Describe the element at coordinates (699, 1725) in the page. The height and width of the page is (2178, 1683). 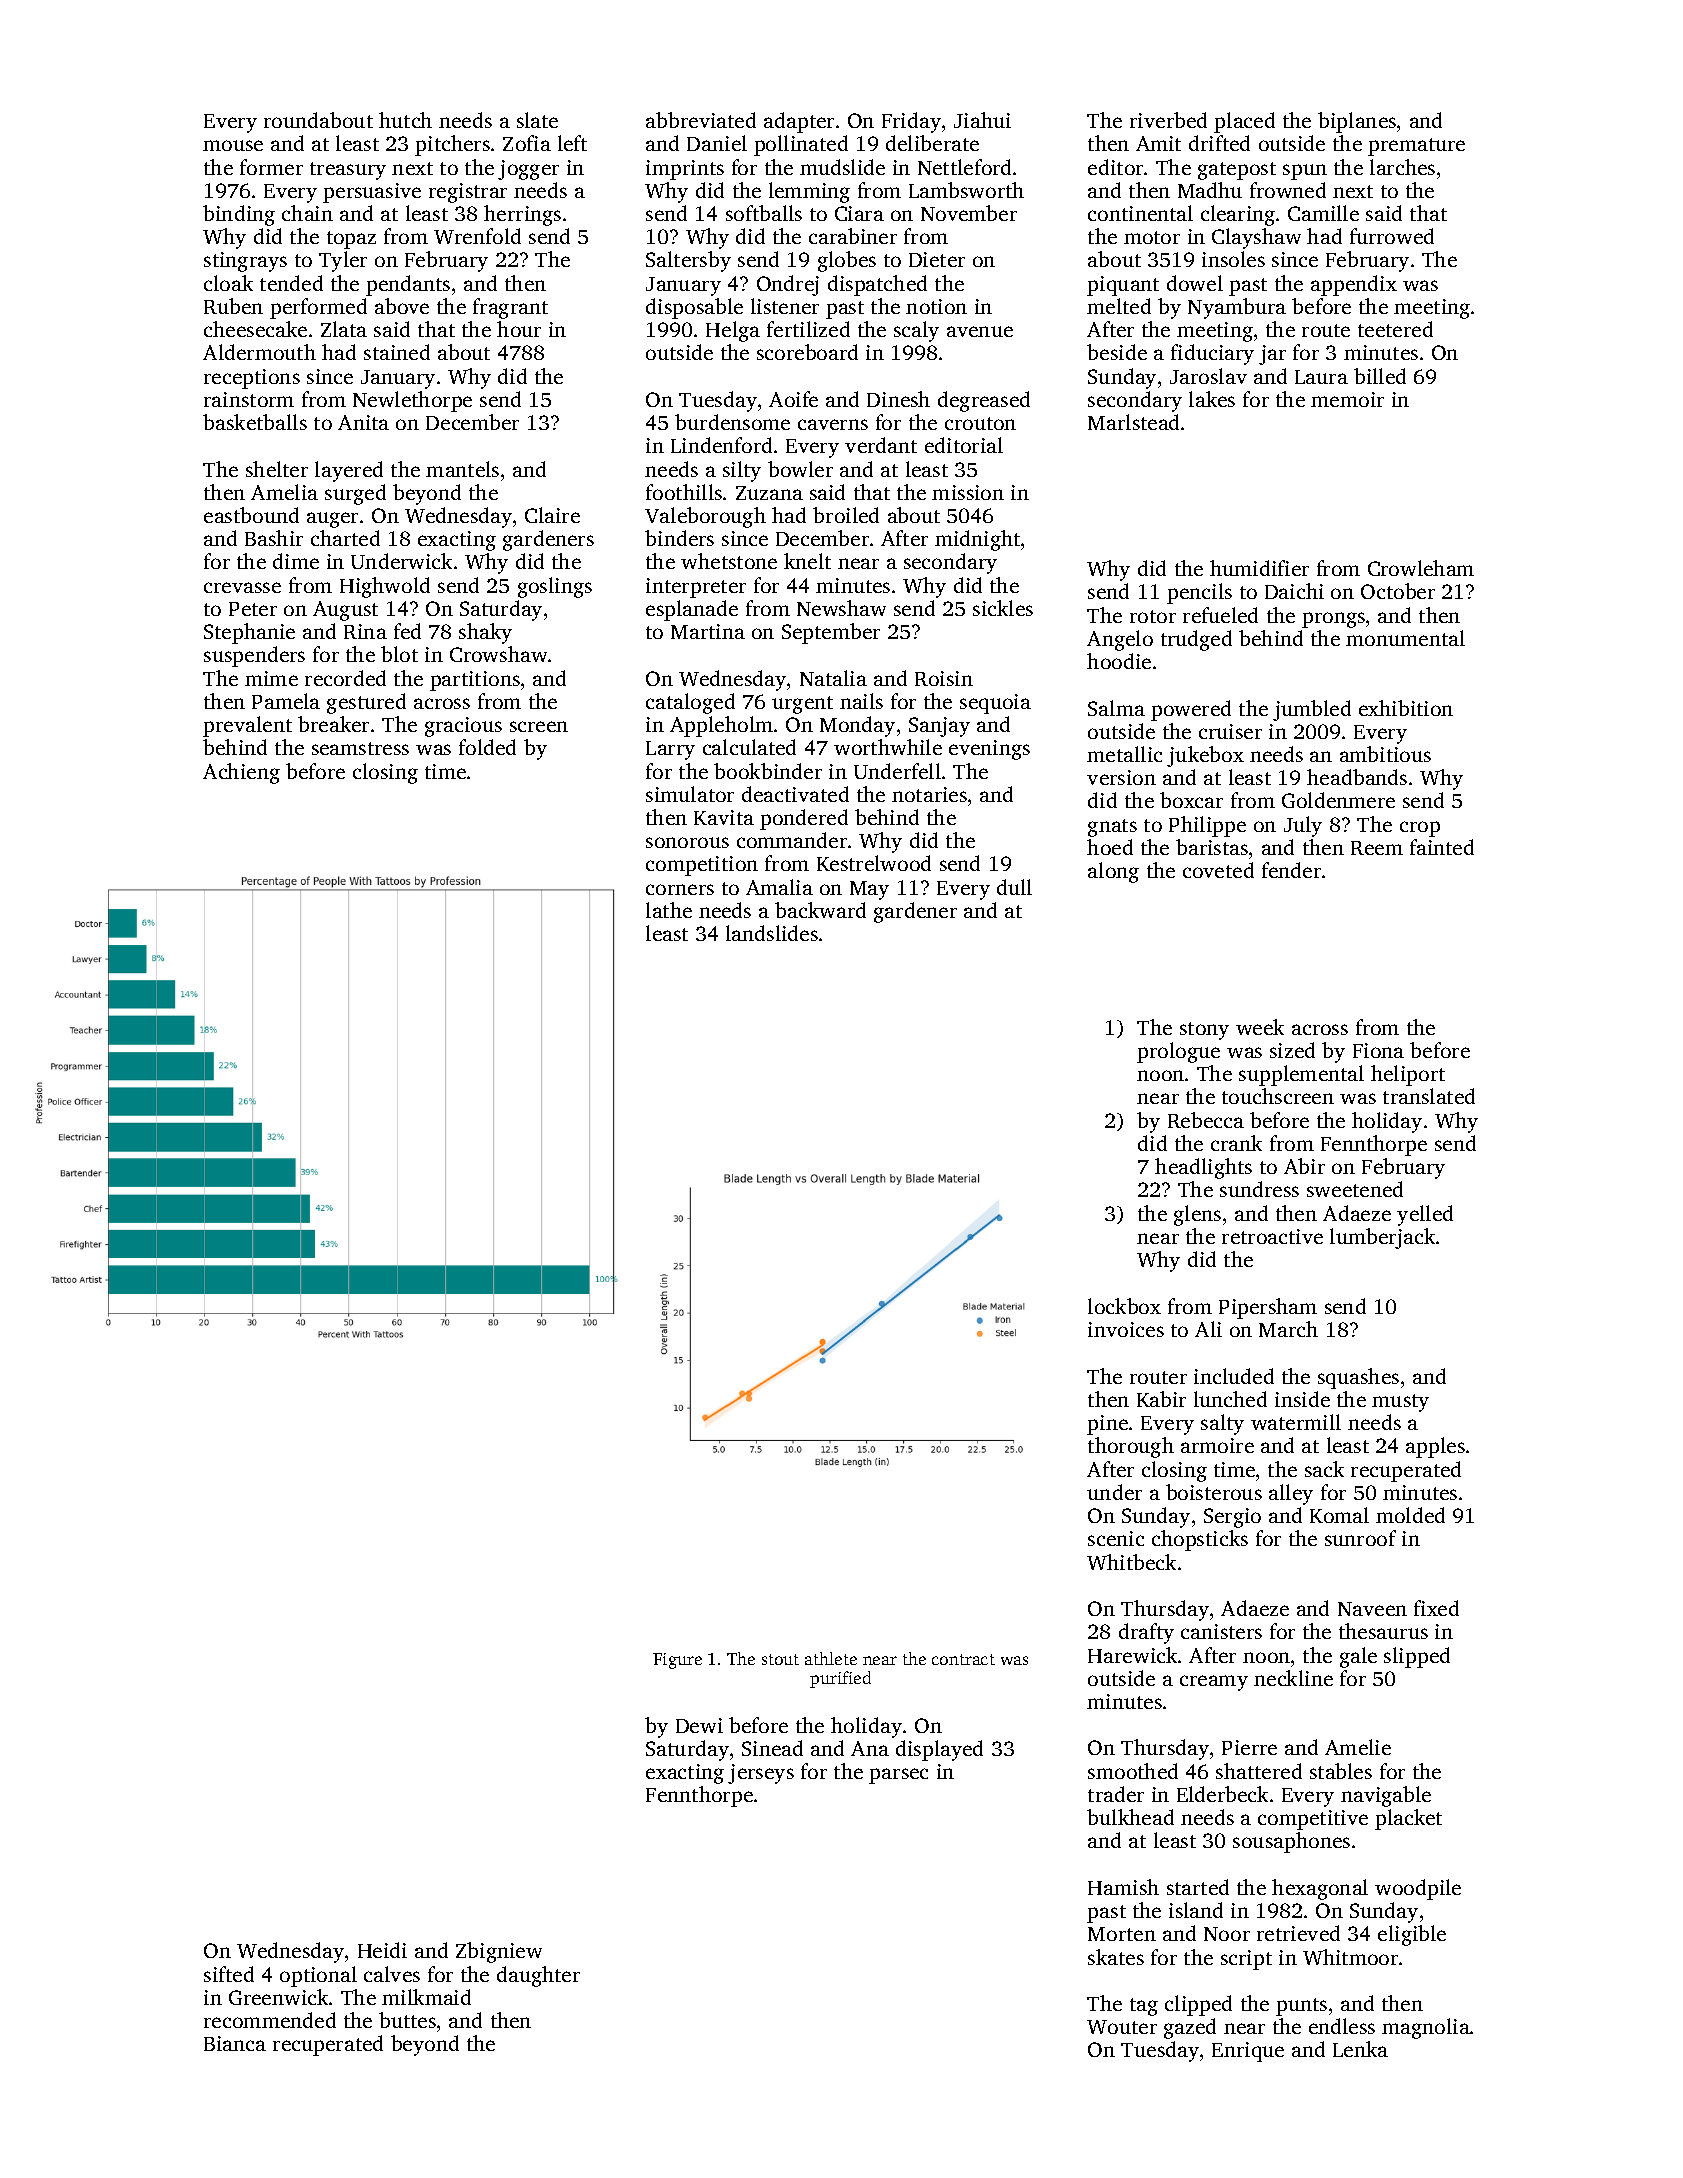
I see `Dewi` at that location.
